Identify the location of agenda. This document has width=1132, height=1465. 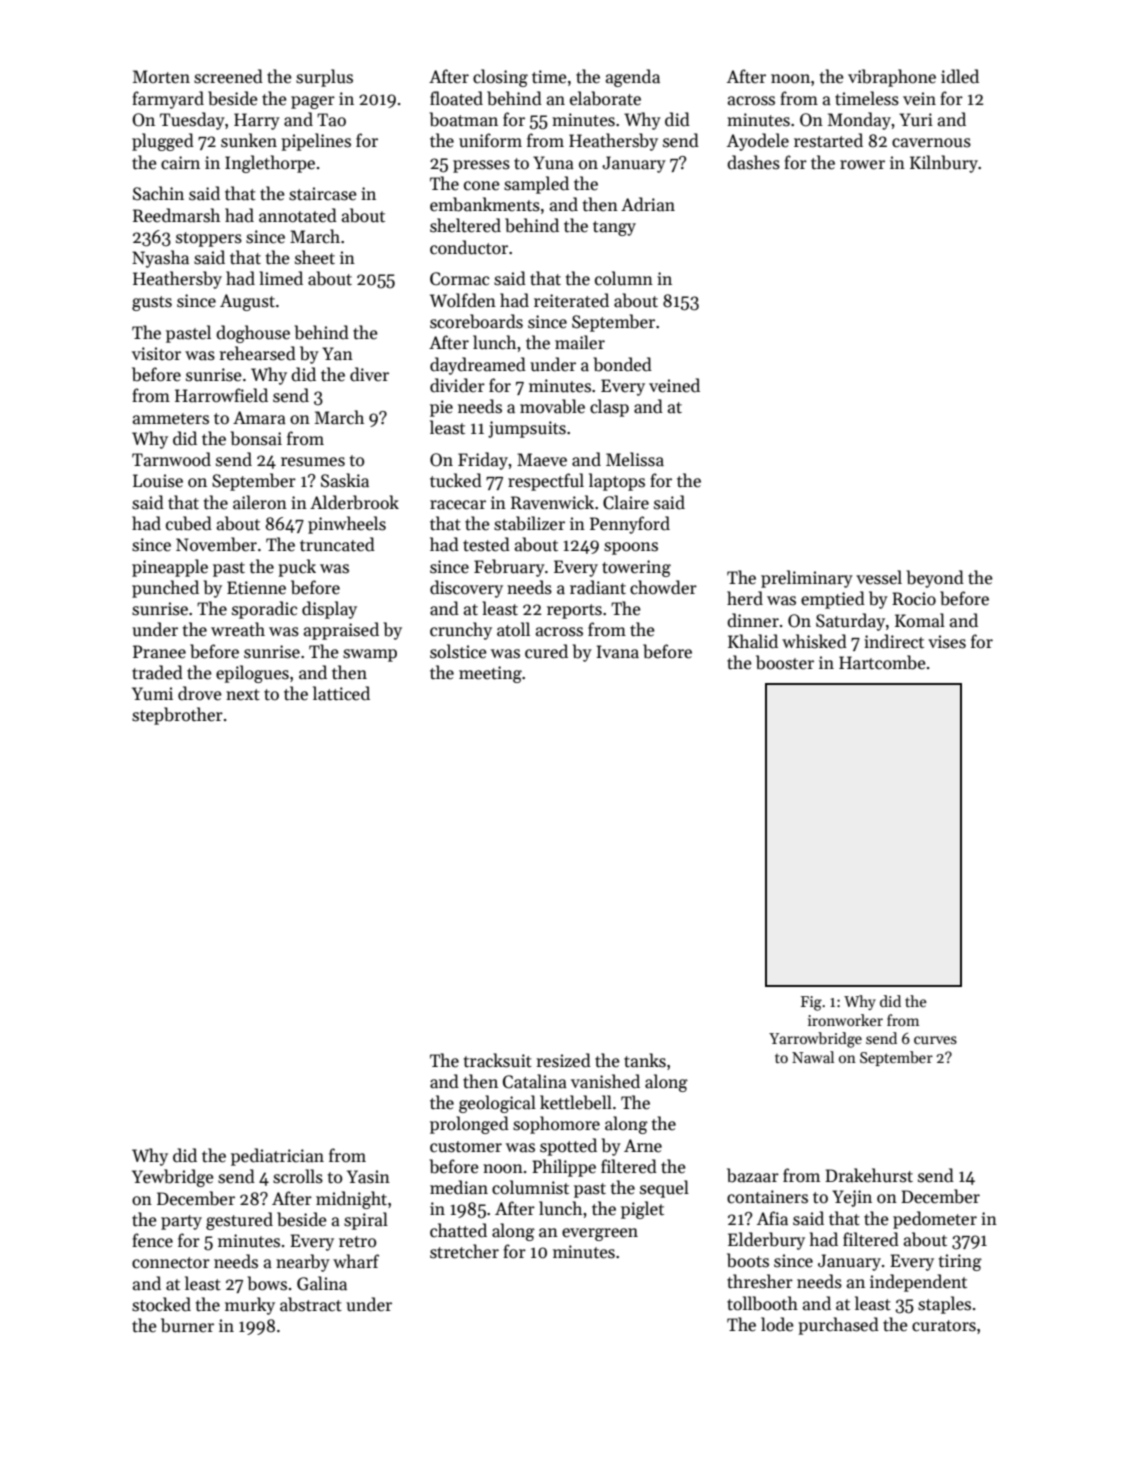
(633, 78).
